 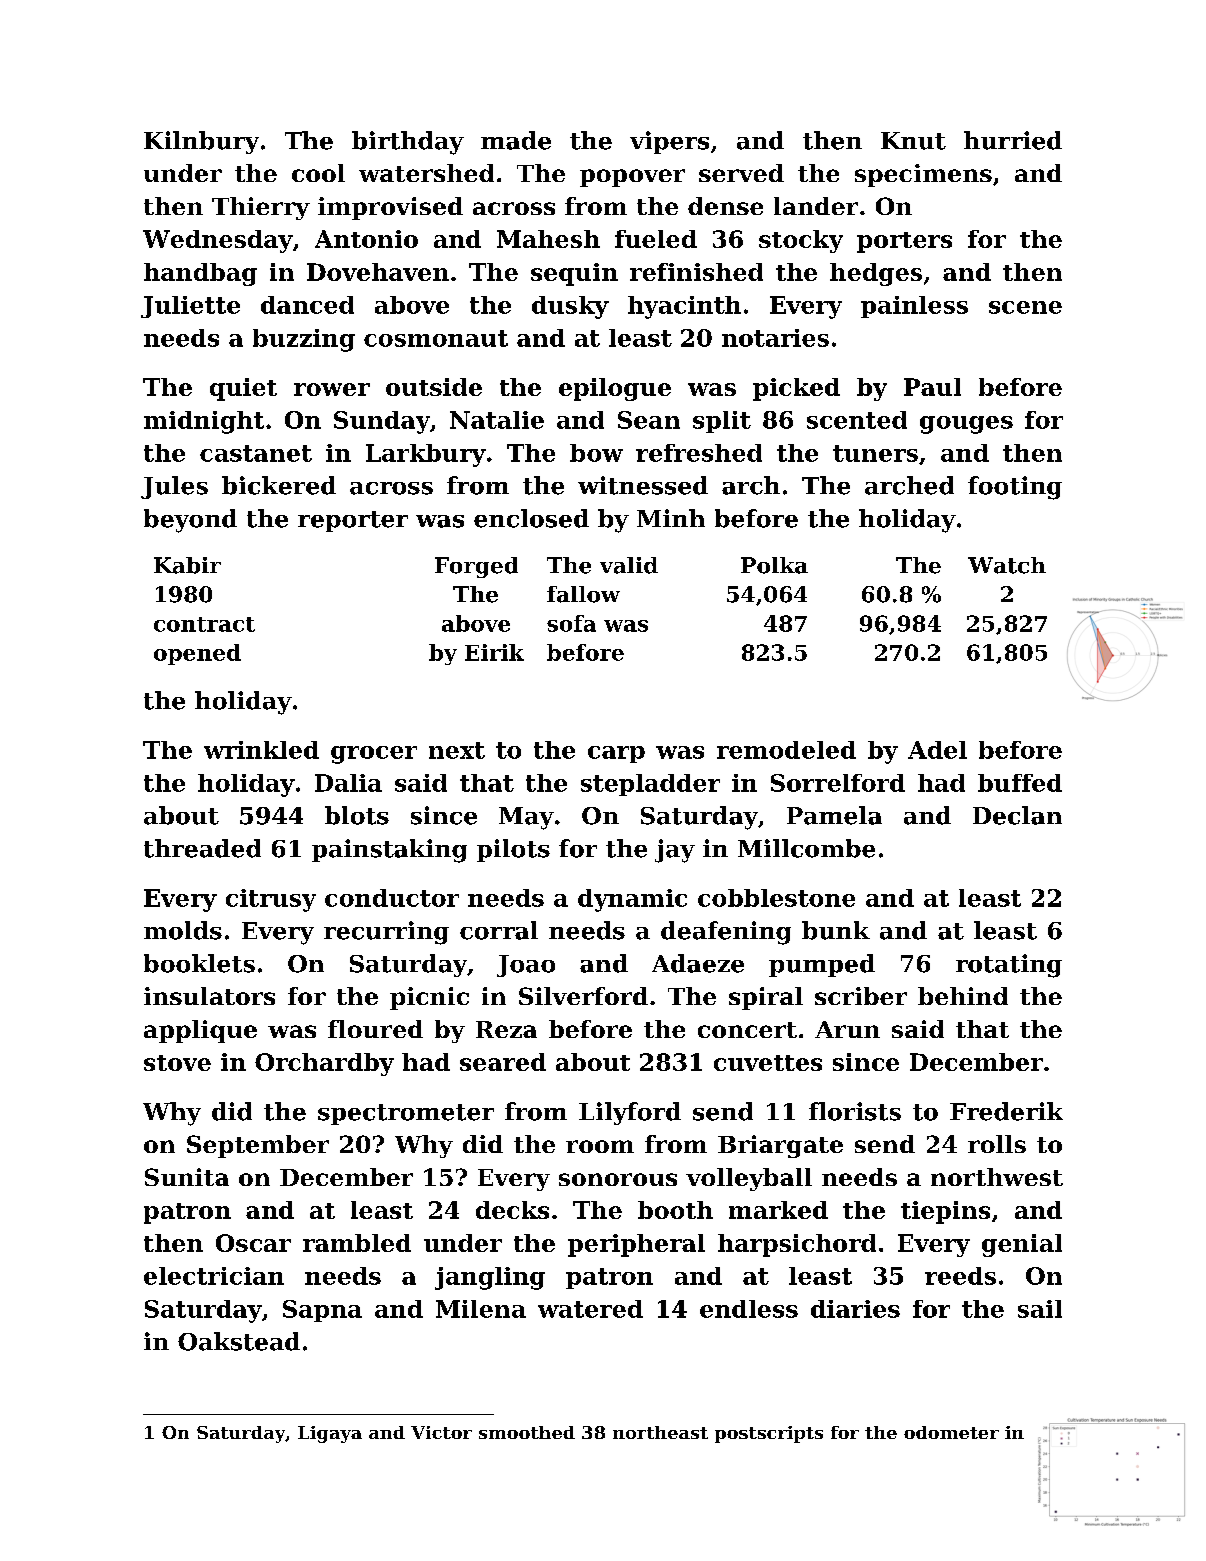 What do you see at coordinates (204, 422) in the image?
I see `midnight` at bounding box center [204, 422].
